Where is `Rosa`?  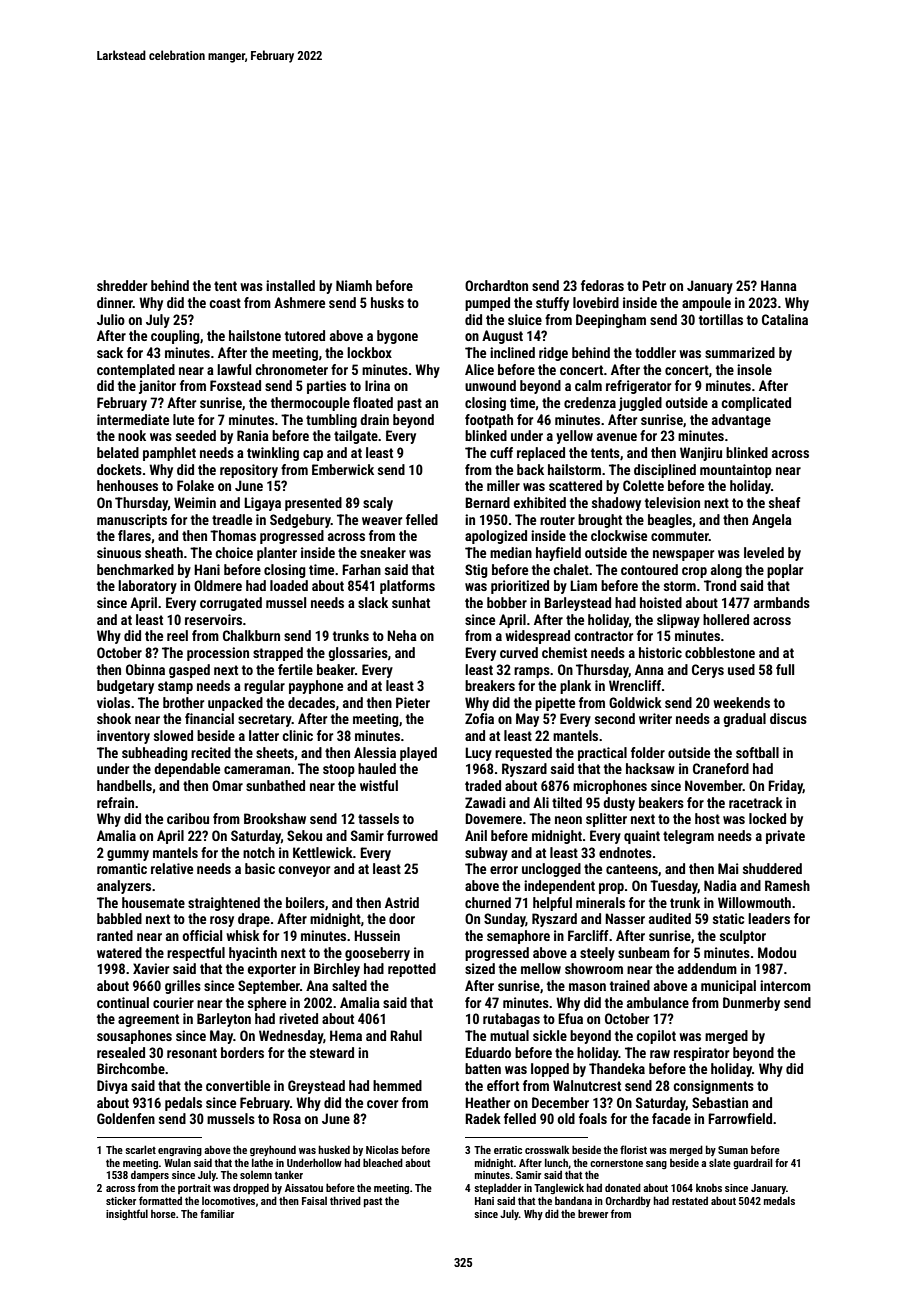 Rosa is located at coordinates (287, 1118).
